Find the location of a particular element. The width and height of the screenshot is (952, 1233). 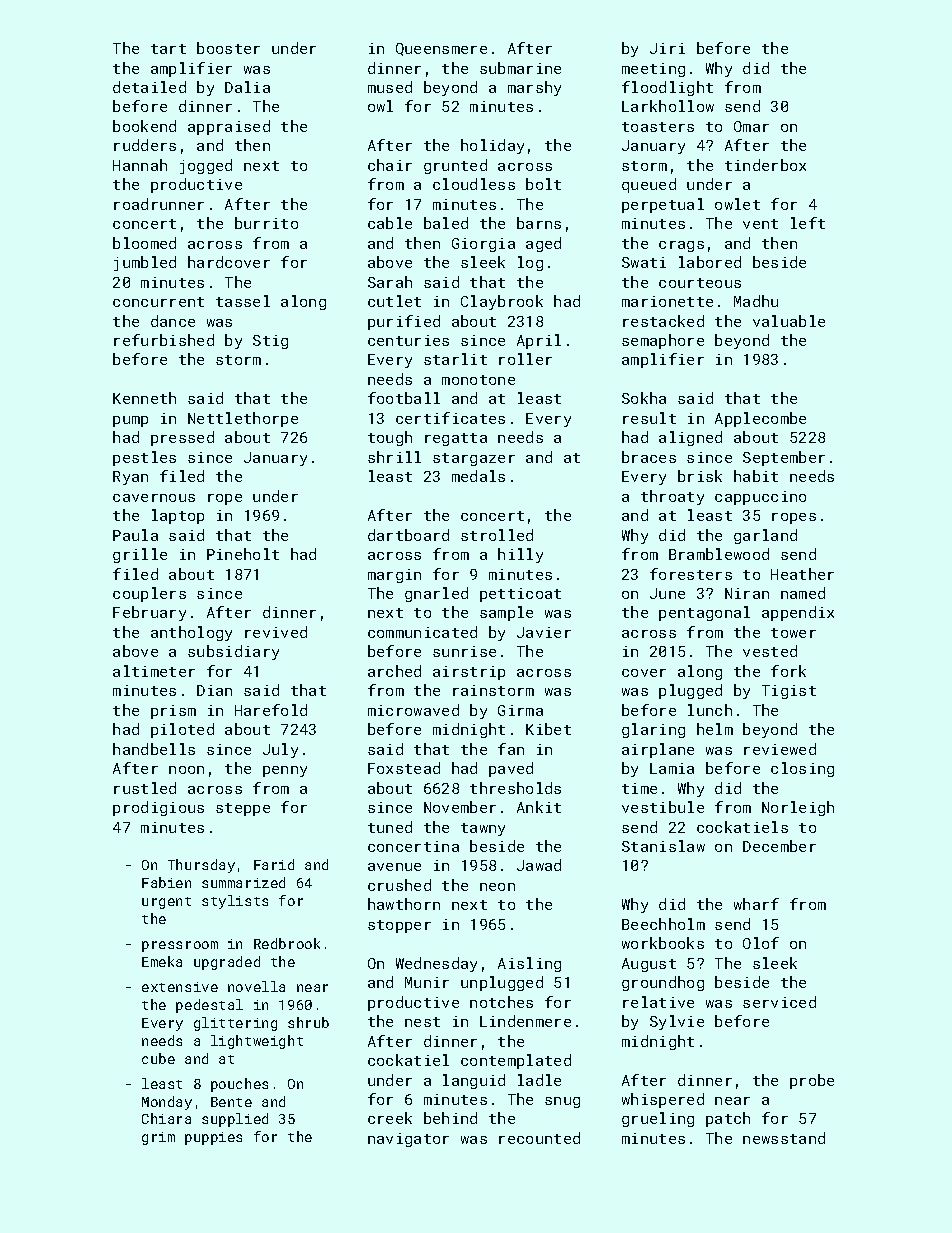

Jiri is located at coordinates (667, 48).
